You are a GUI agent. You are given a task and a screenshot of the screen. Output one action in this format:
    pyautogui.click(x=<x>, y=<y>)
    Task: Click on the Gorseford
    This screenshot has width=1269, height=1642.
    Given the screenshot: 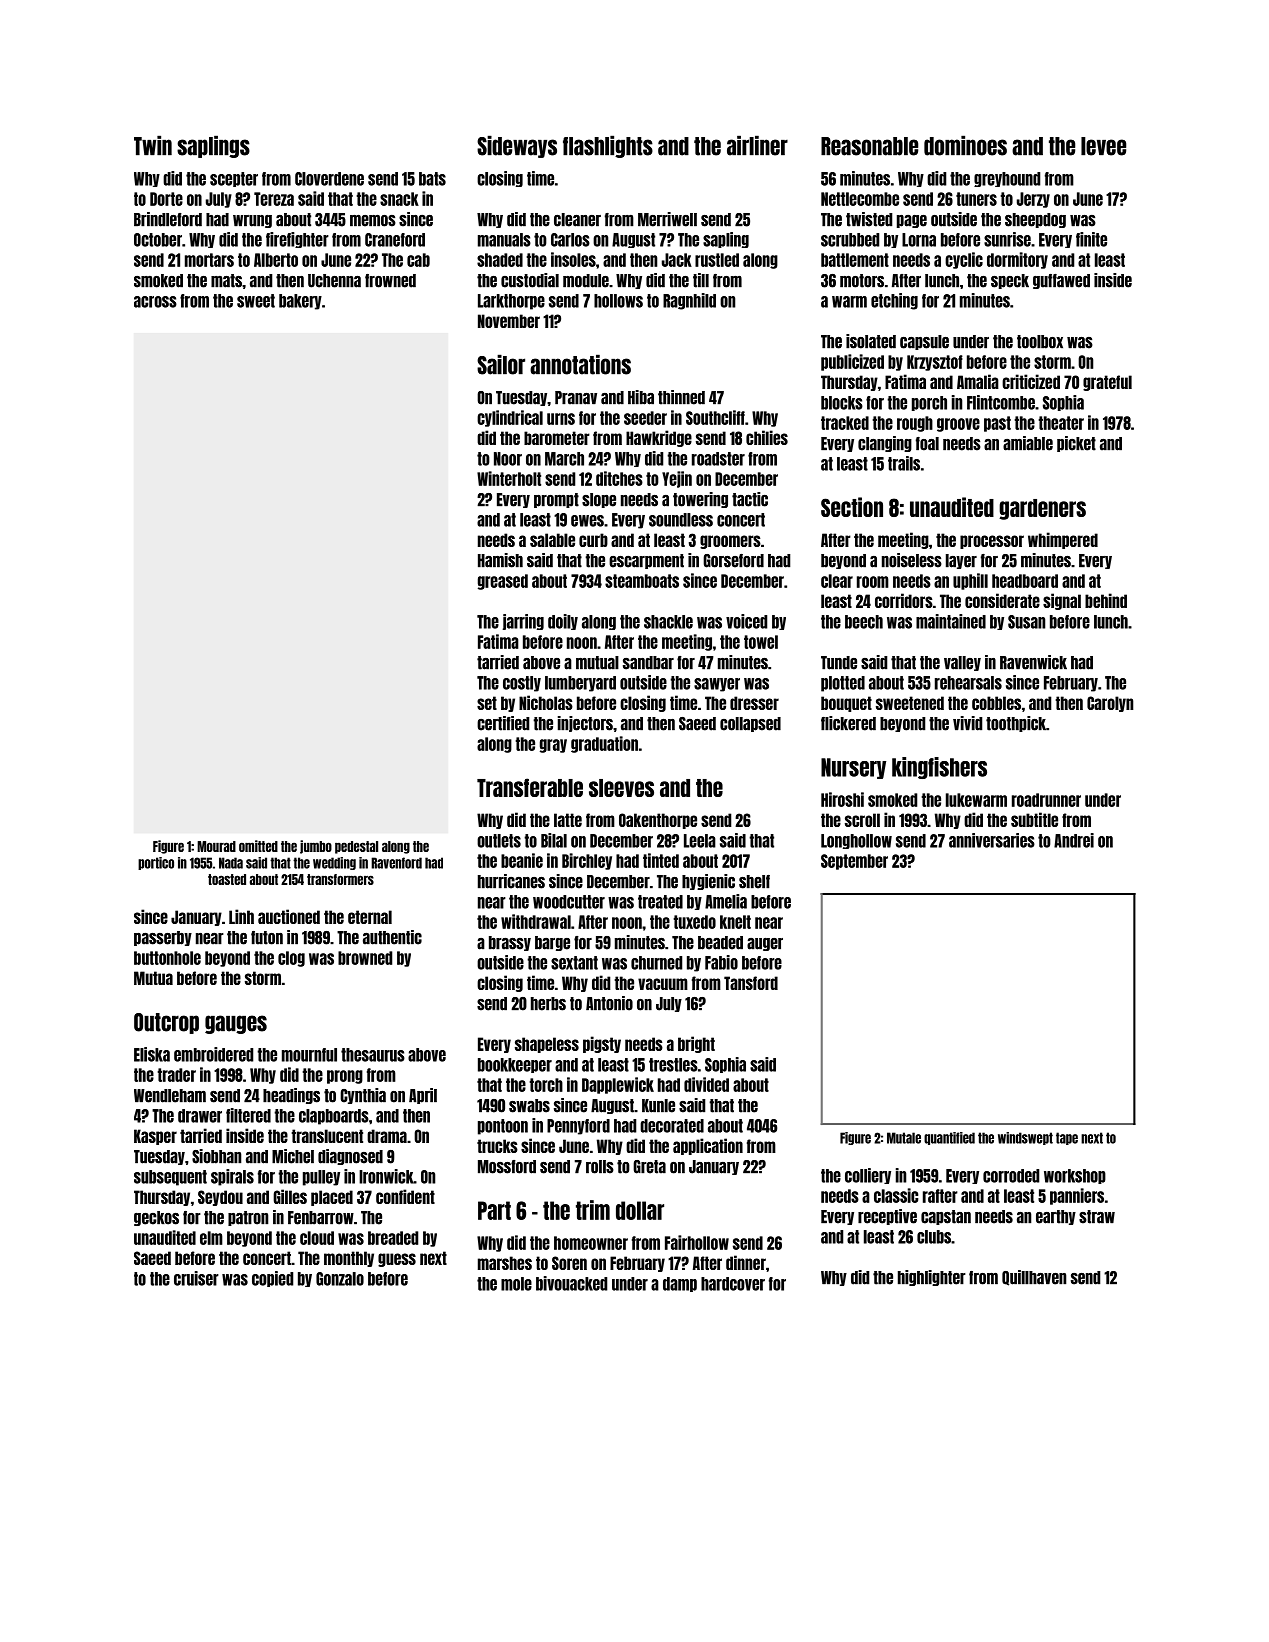 What is the action you would take?
    pyautogui.click(x=733, y=561)
